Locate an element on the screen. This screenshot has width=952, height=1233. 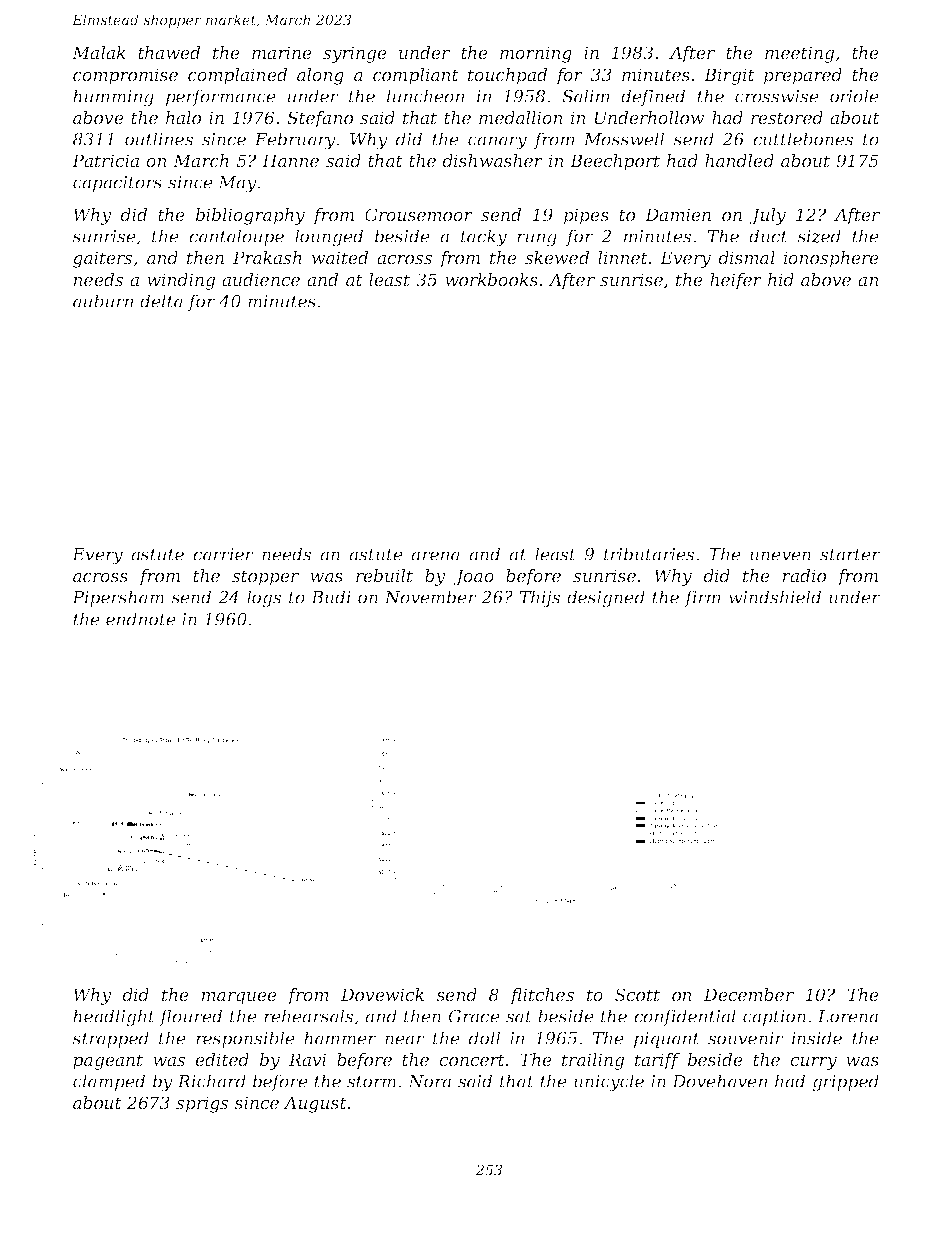
carrier is located at coordinates (223, 554).
